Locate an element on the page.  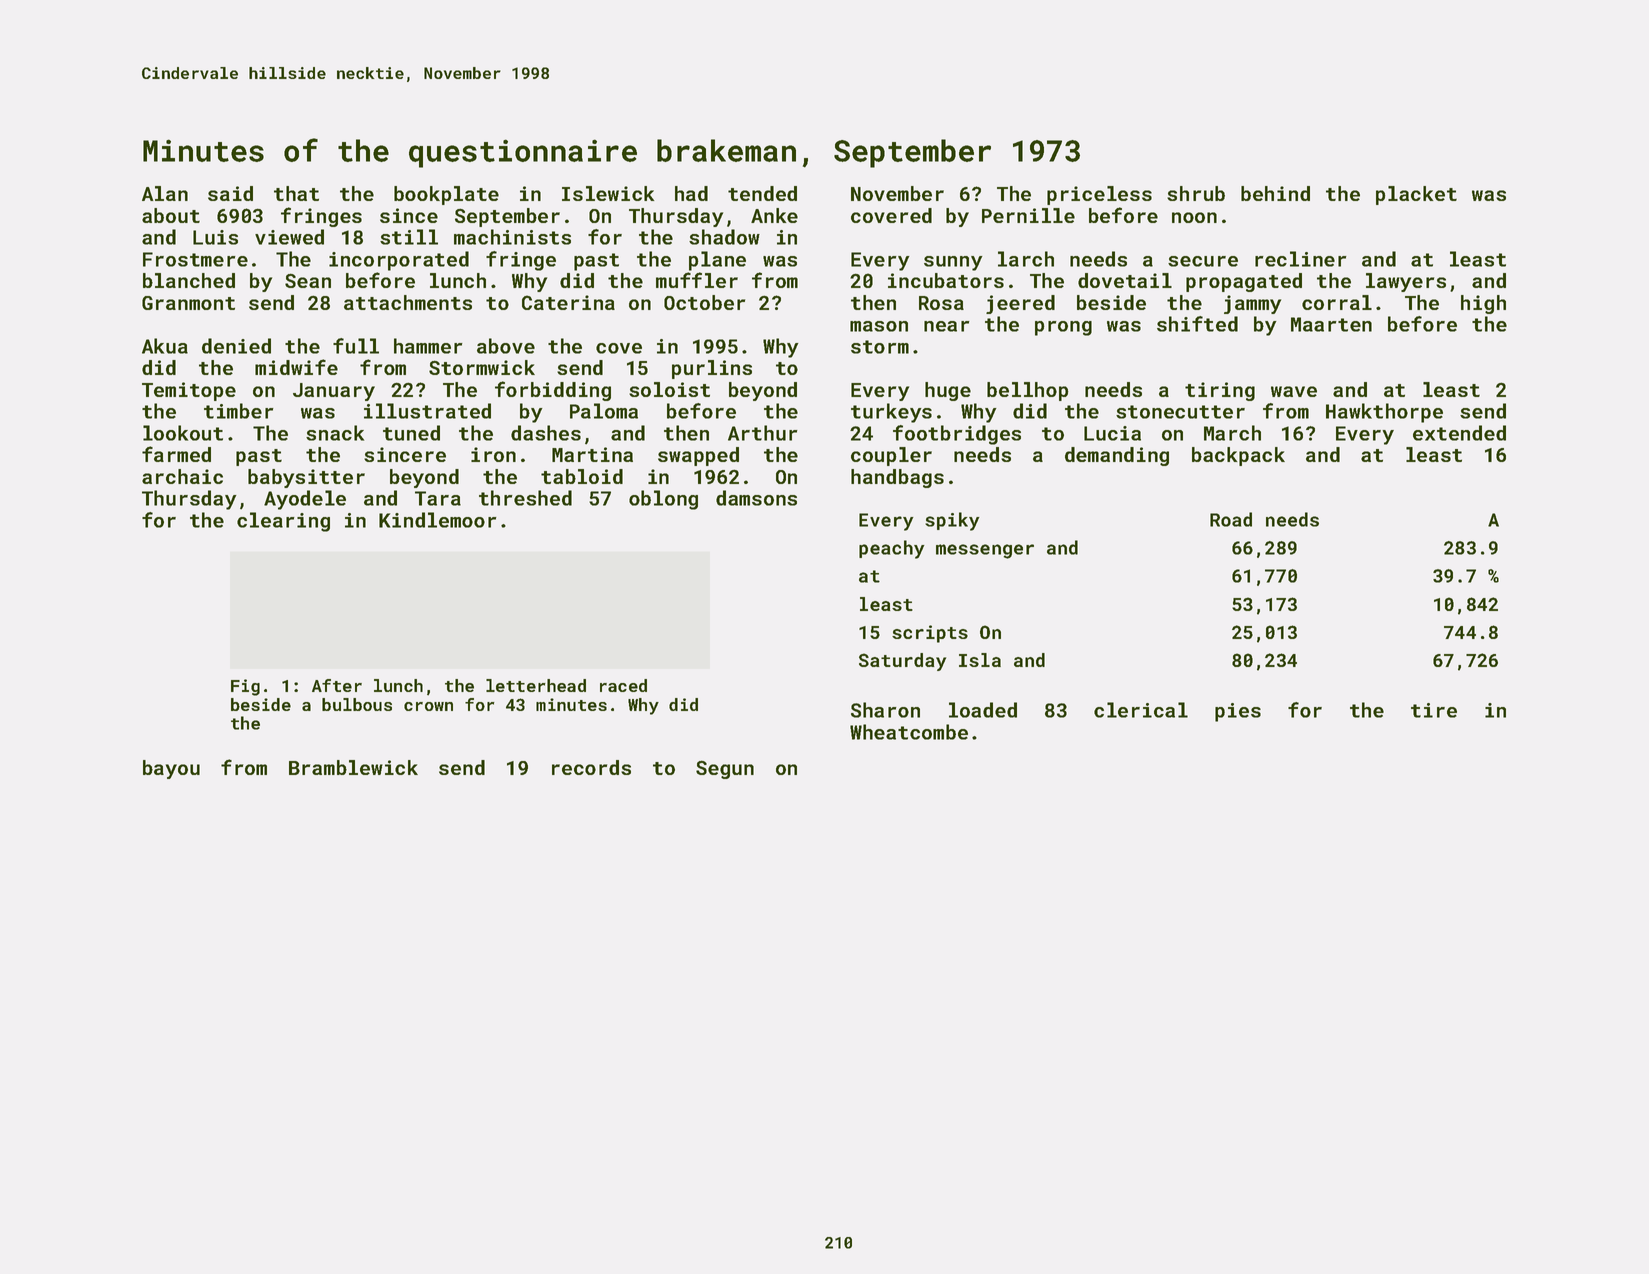
Anke is located at coordinates (774, 215).
